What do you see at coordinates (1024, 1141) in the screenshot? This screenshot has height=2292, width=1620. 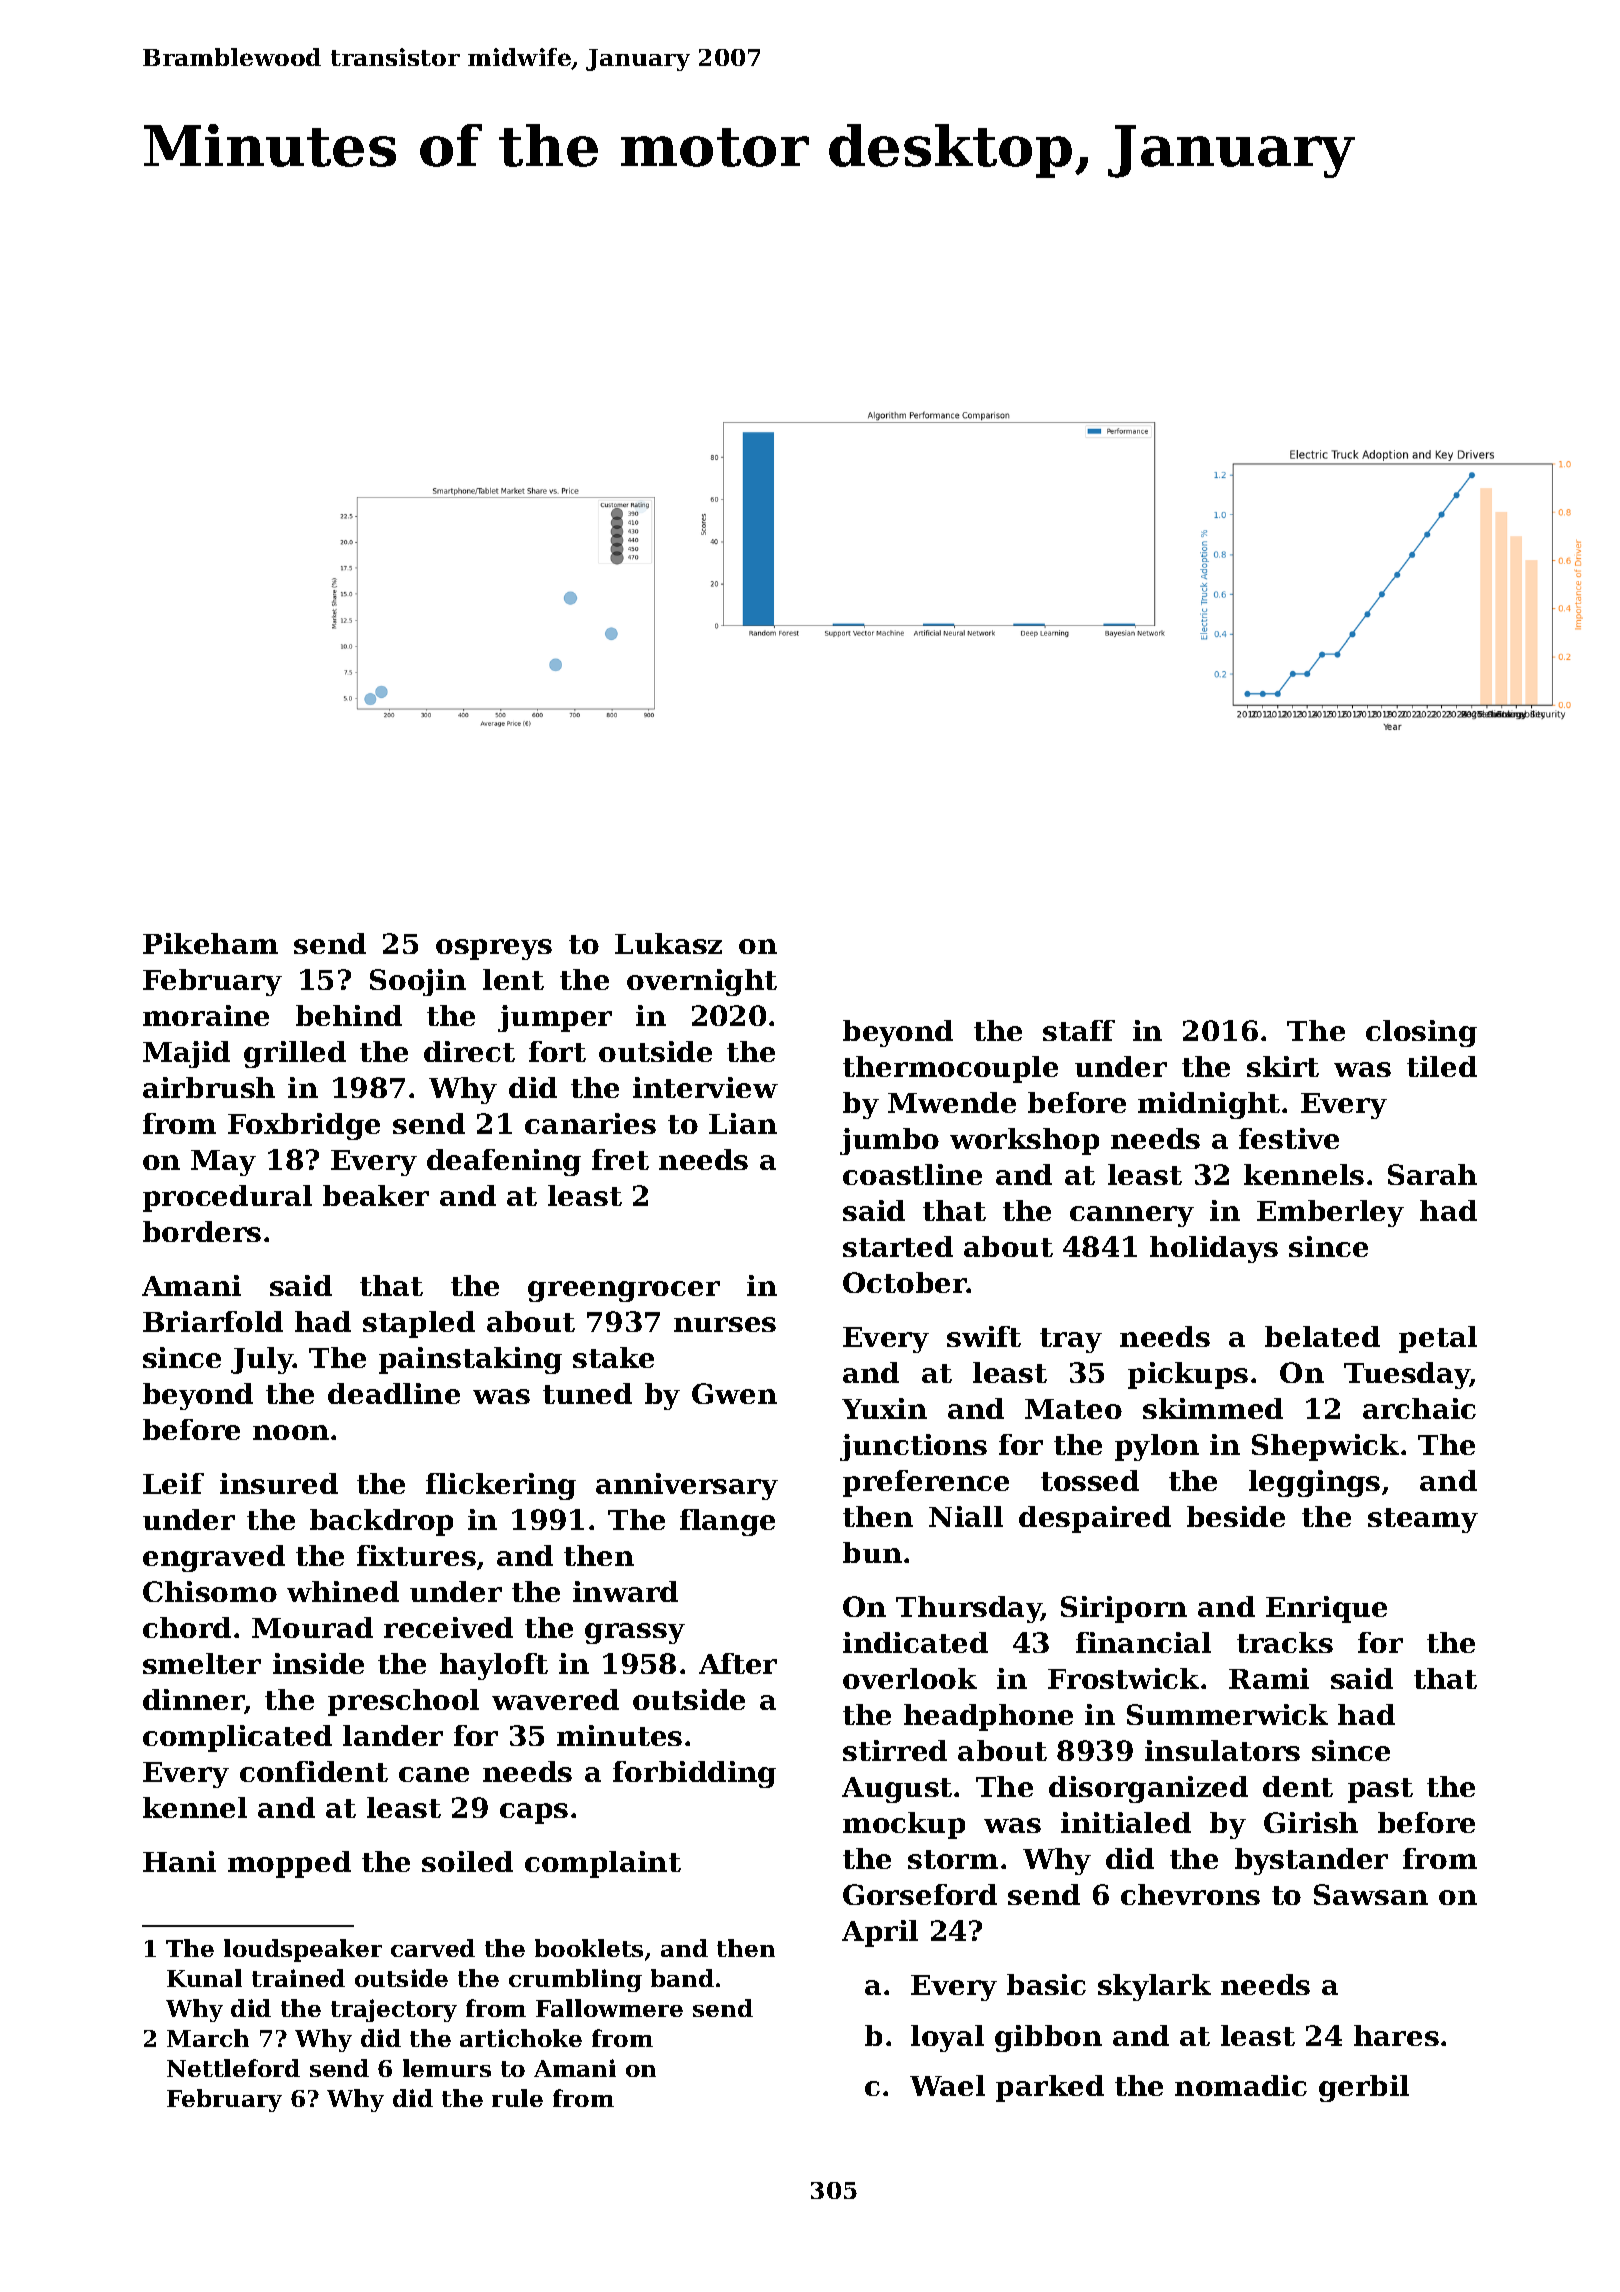 I see `workshop` at bounding box center [1024, 1141].
